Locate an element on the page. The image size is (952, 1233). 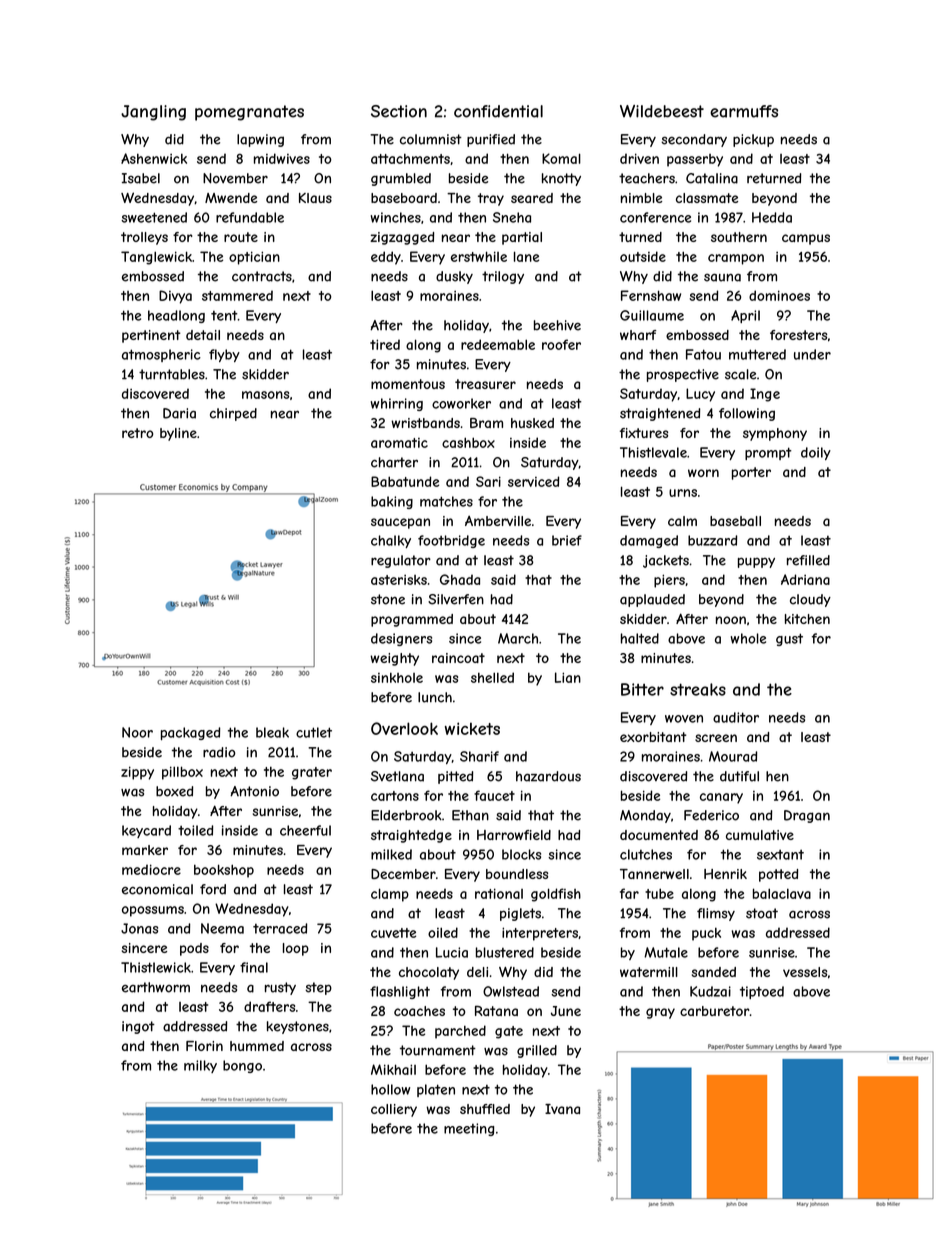
cartons is located at coordinates (395, 796).
